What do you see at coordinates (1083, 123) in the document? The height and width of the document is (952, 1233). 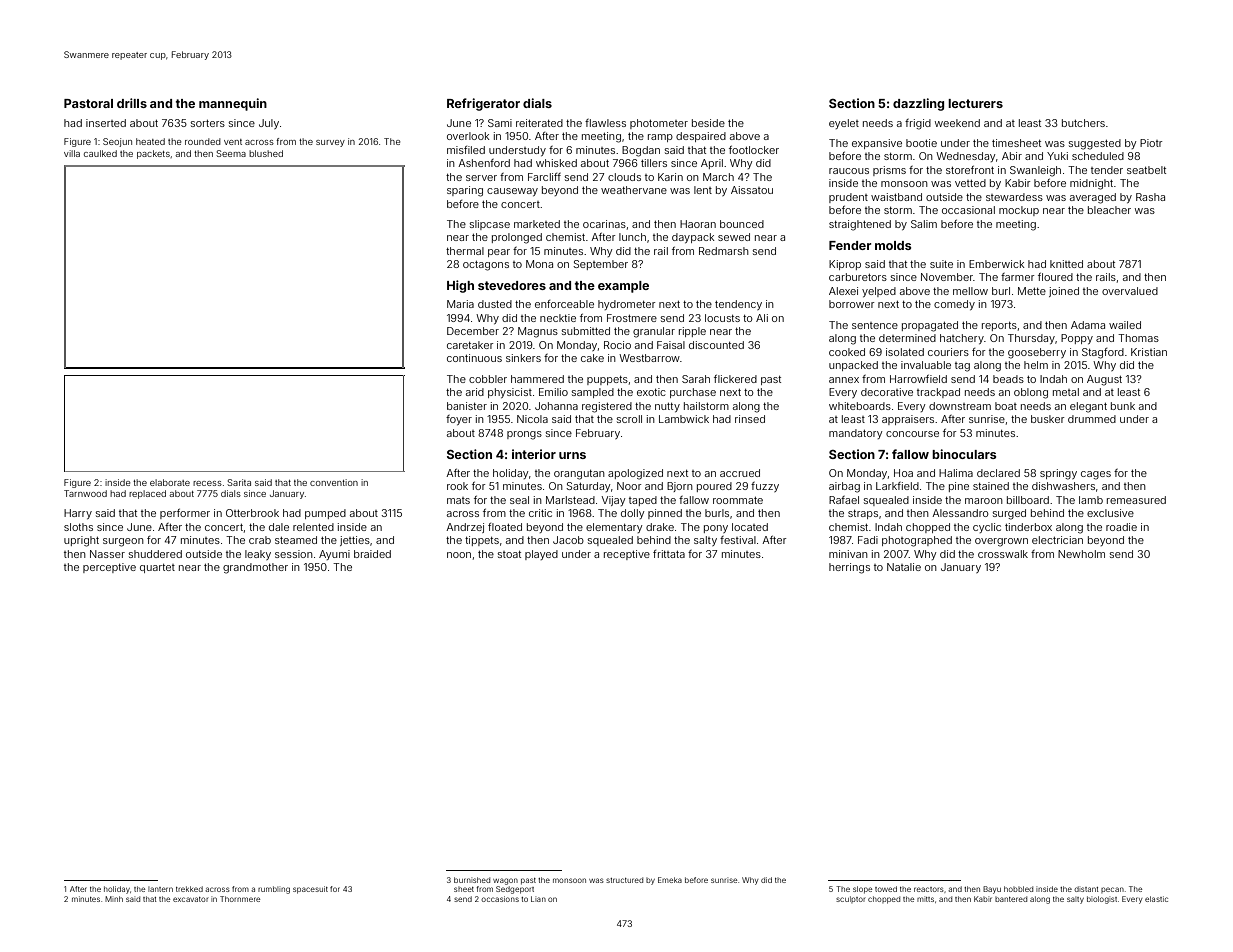 I see `butchers` at bounding box center [1083, 123].
